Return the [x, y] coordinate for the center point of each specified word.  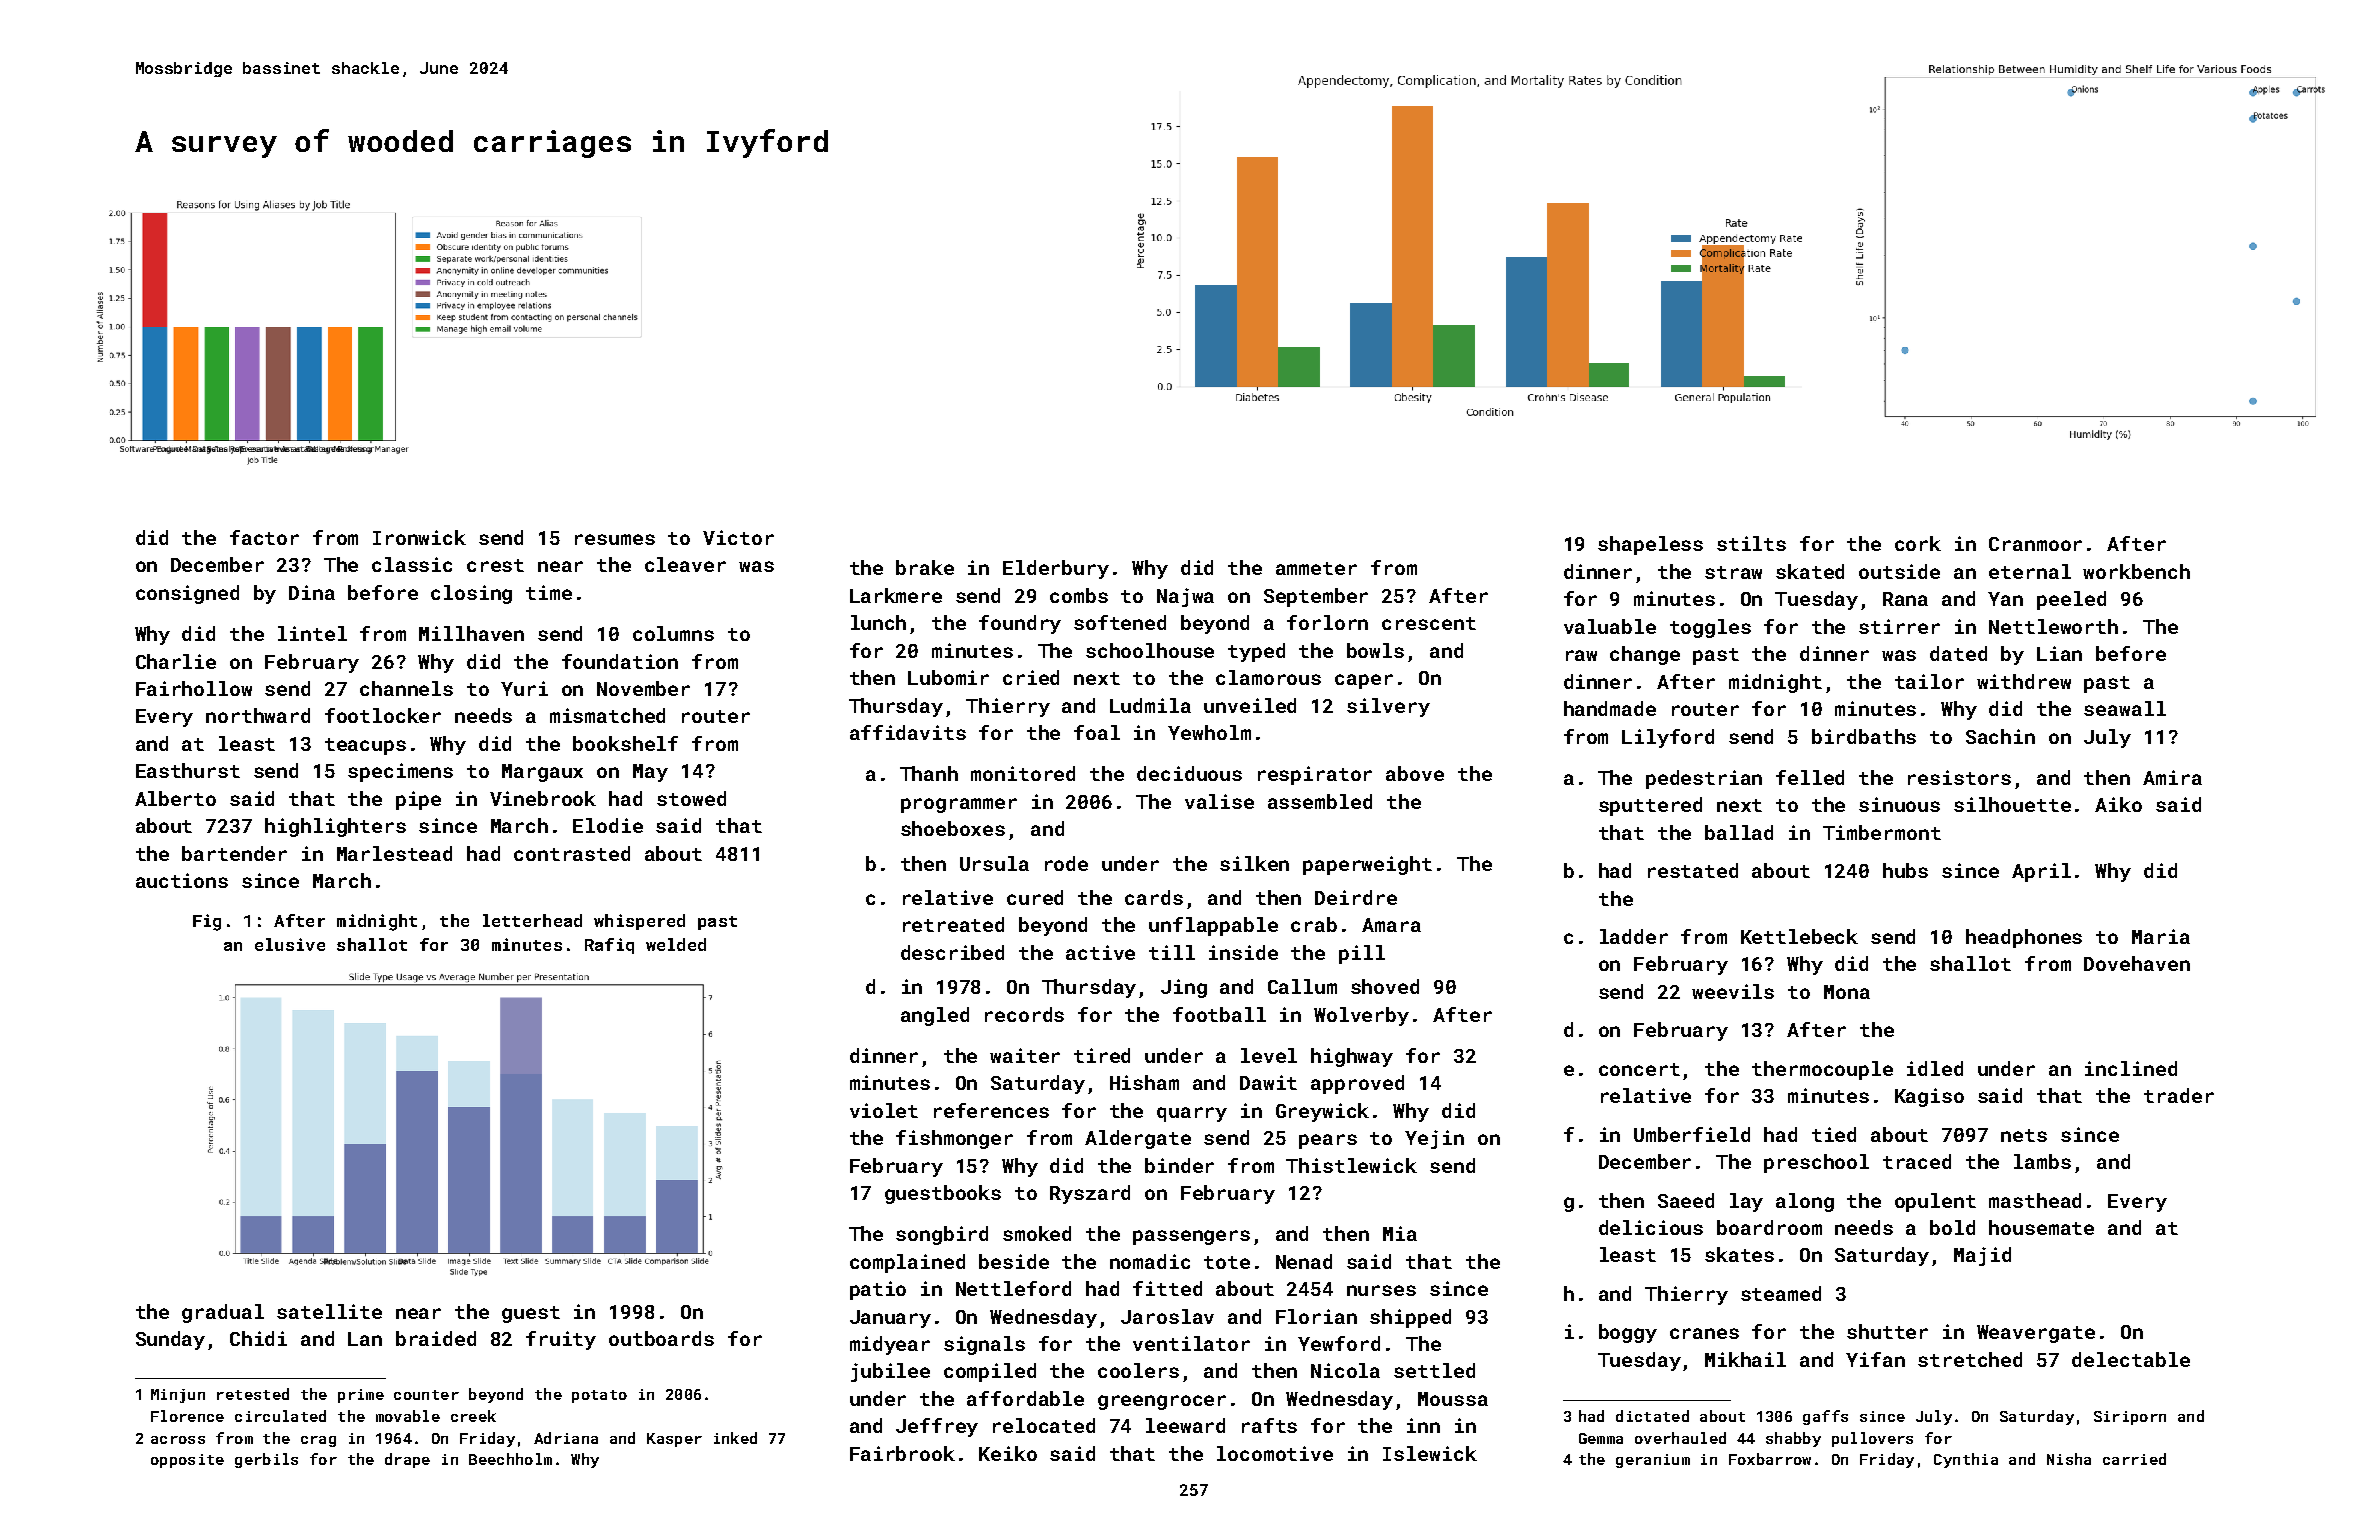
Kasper [674, 1440]
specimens [400, 772]
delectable [2131, 1359]
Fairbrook [902, 1453]
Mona [1847, 992]
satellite [329, 1311]
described [952, 952]
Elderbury [1056, 569]
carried [2134, 1459]
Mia [1400, 1233]
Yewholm [1209, 732]
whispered [639, 922]
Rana [1905, 599]
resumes [615, 539]
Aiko [2118, 804]
